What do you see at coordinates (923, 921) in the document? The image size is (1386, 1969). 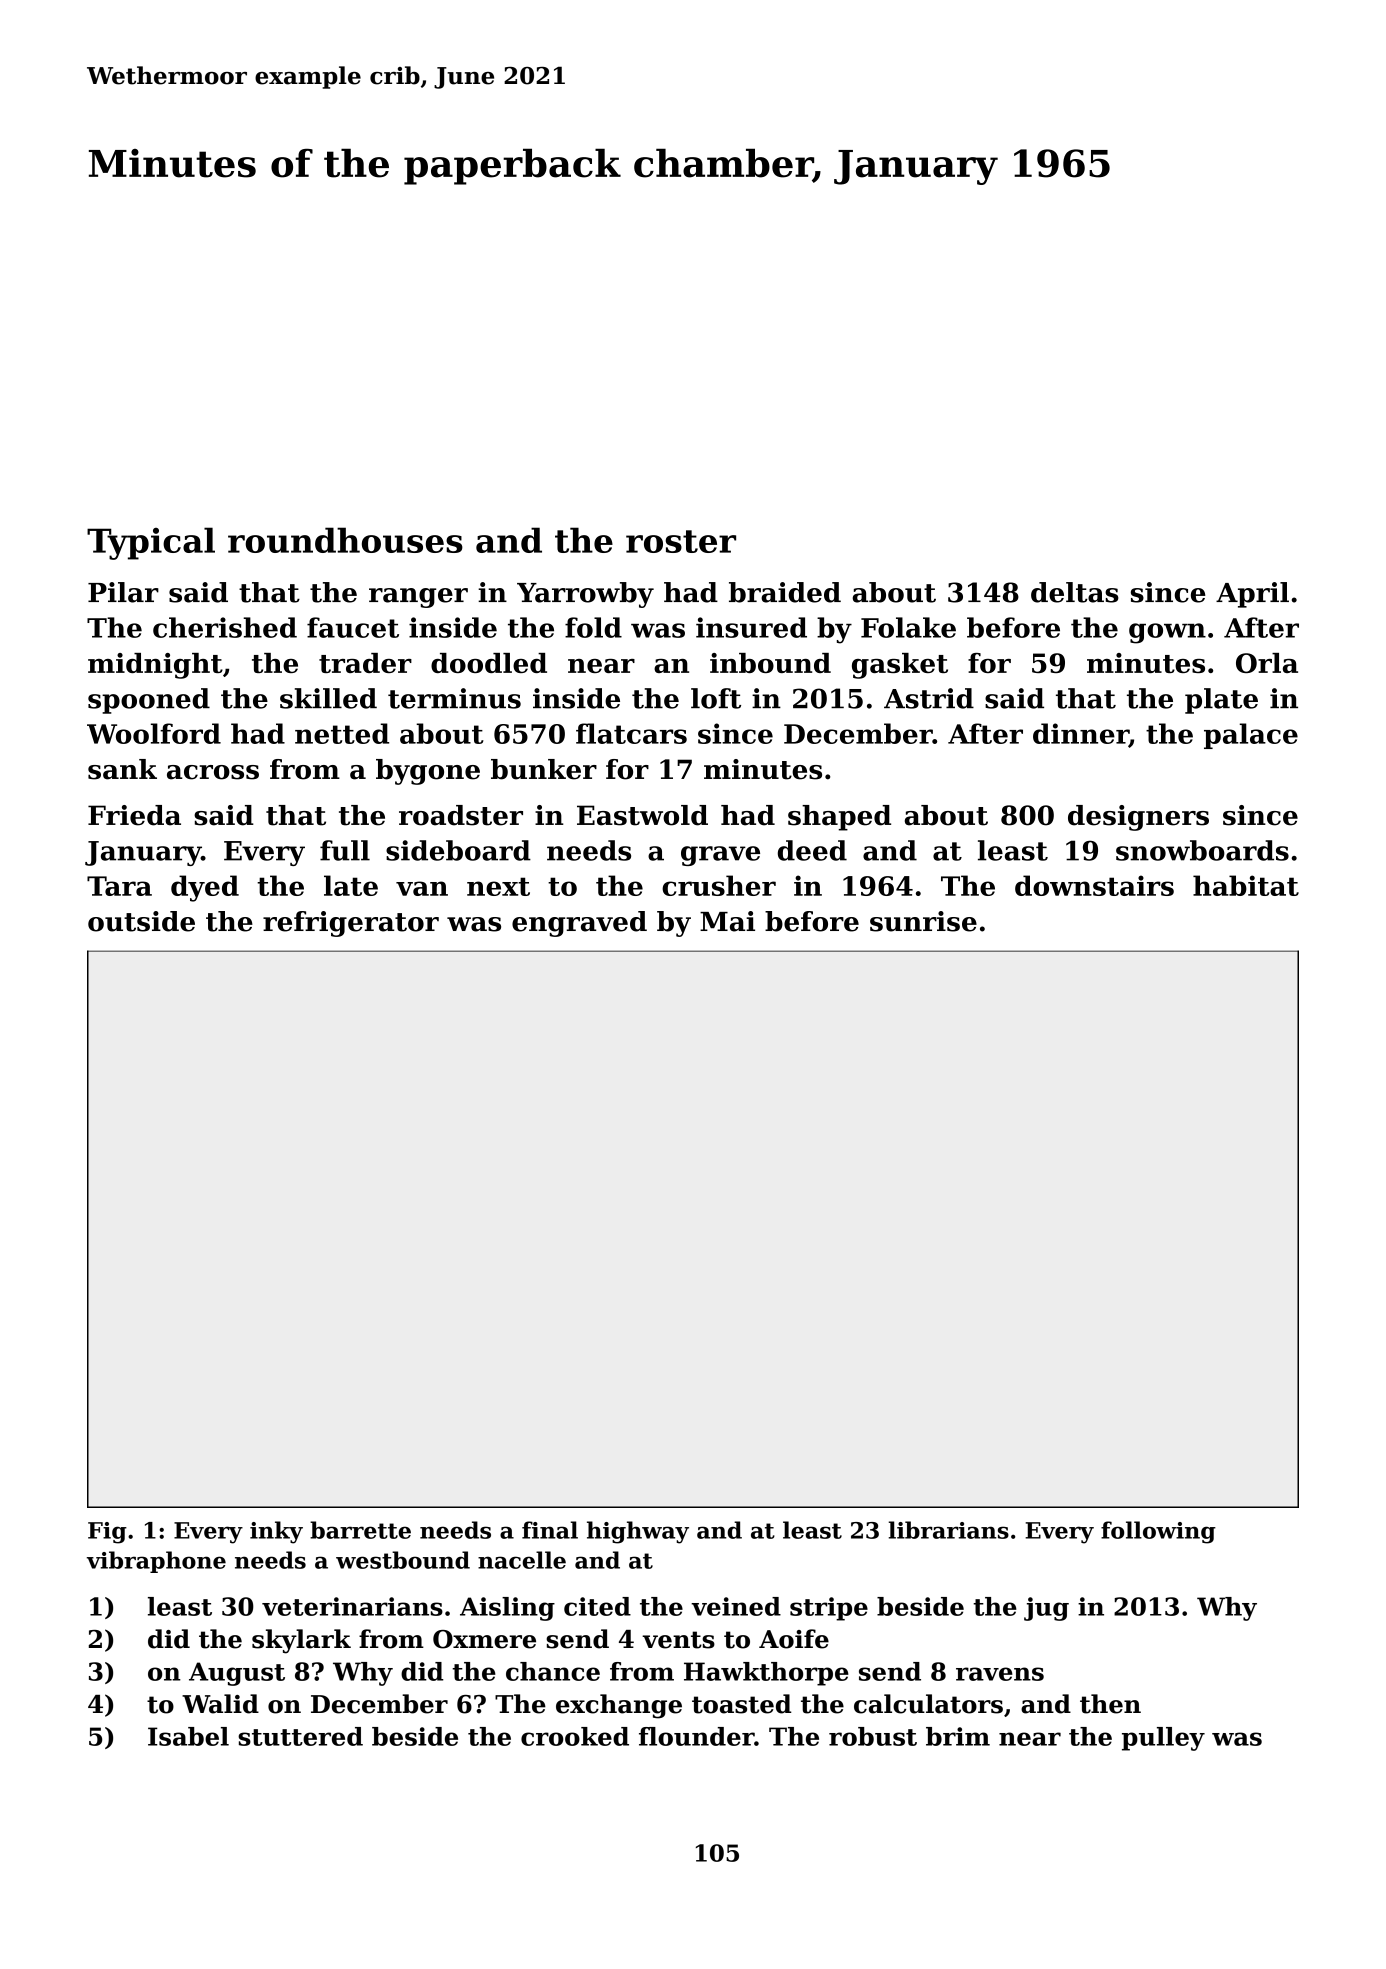 I see `sunrise` at bounding box center [923, 921].
